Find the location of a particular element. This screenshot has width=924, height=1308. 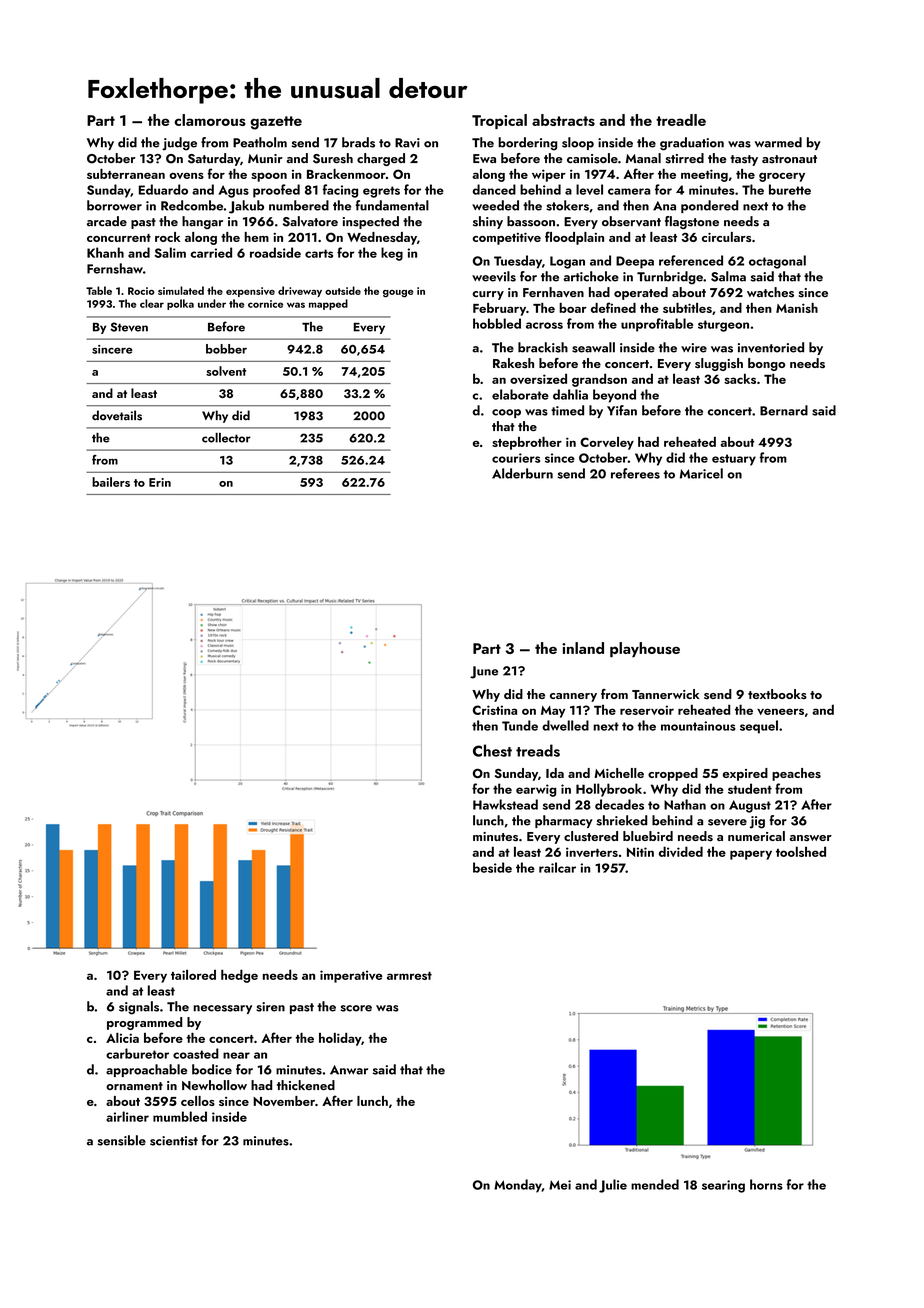

Bernard is located at coordinates (784, 410).
